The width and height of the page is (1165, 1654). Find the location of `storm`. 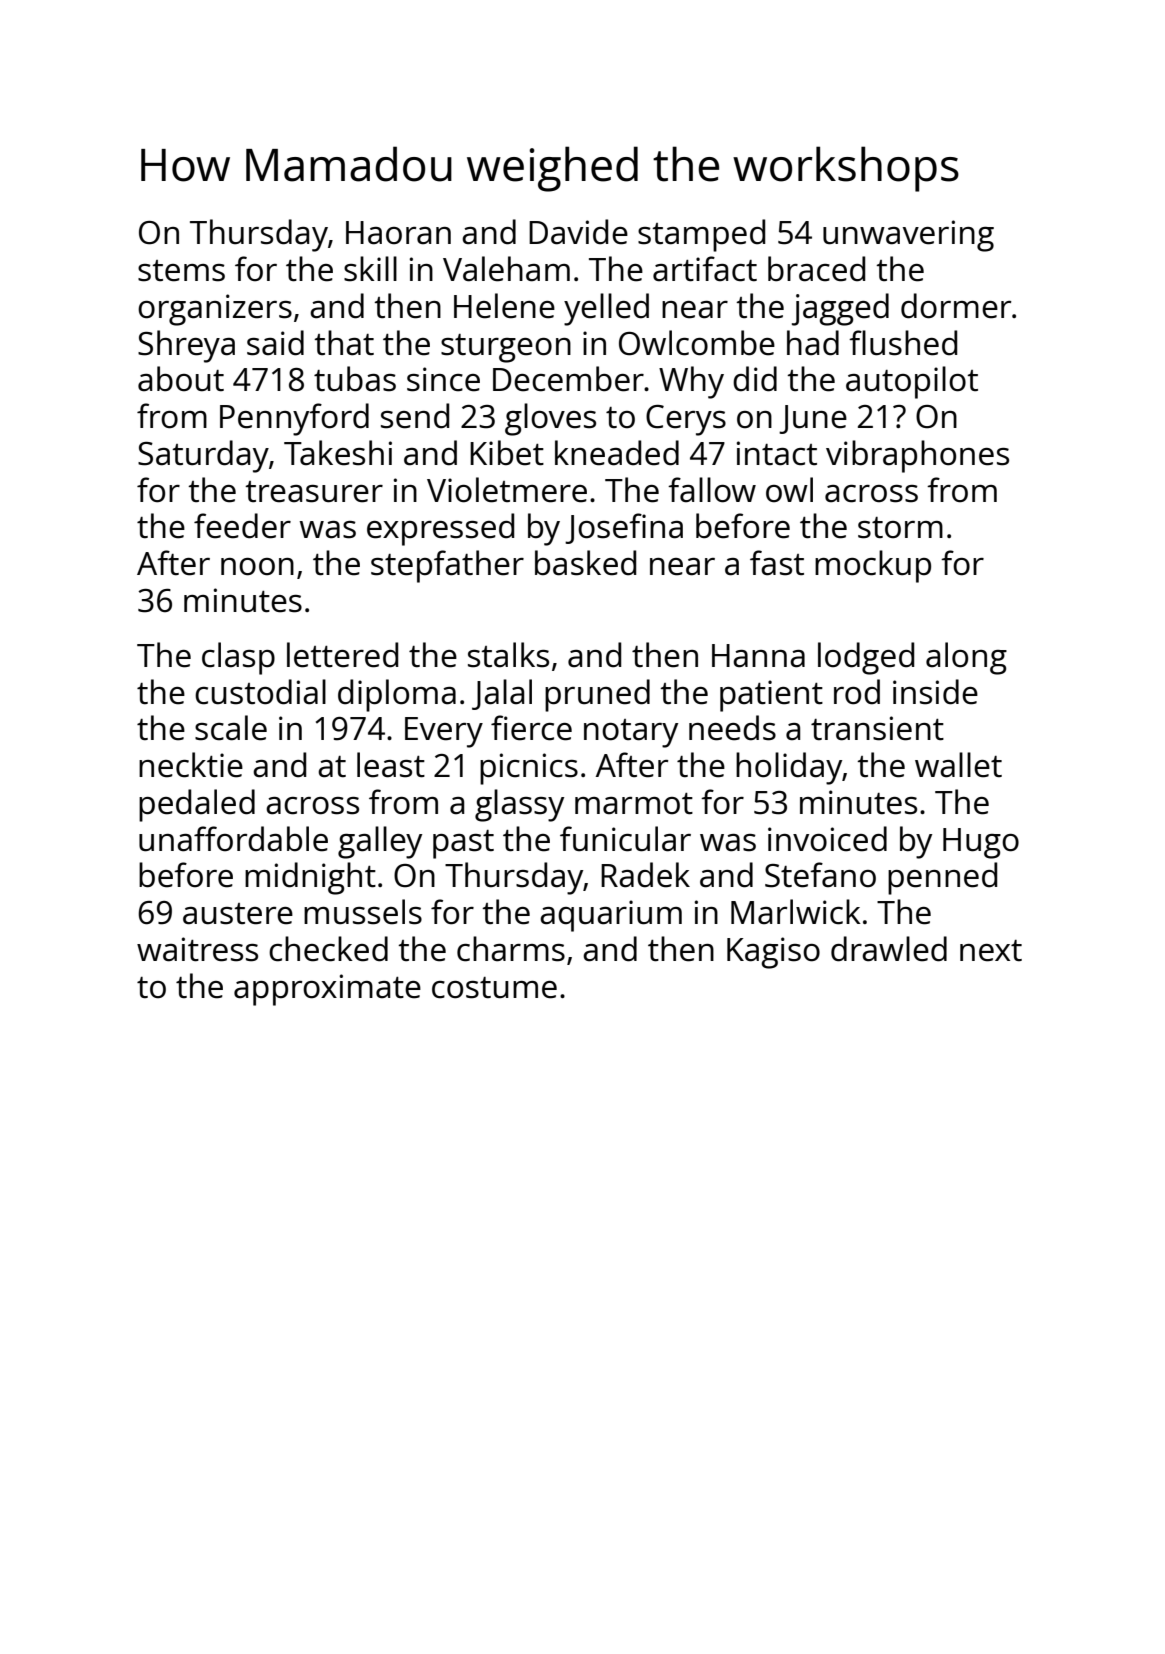

storm is located at coordinates (900, 528).
